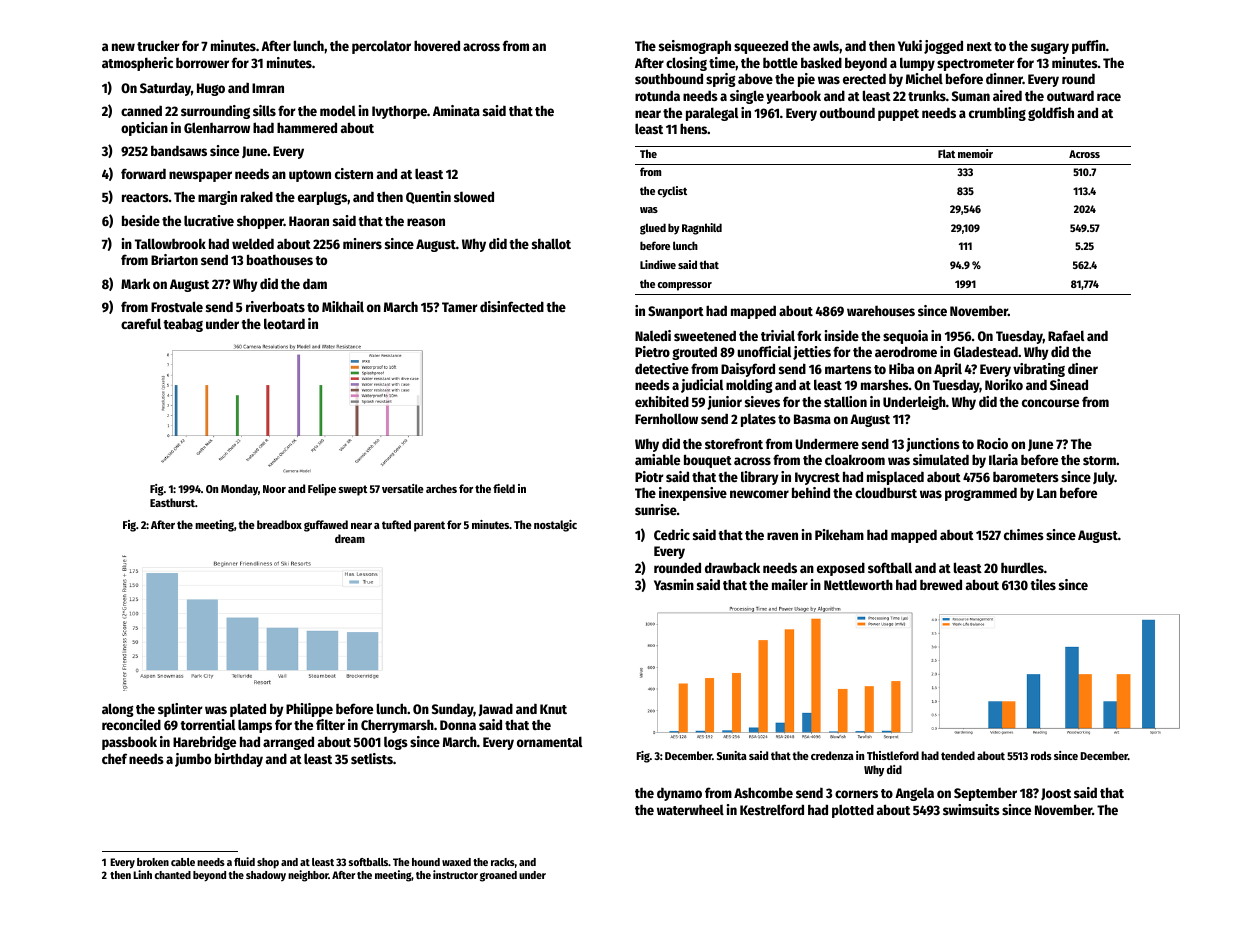 The width and height of the screenshot is (1233, 952). Describe the element at coordinates (1050, 403) in the screenshot. I see `concourse` at that location.
